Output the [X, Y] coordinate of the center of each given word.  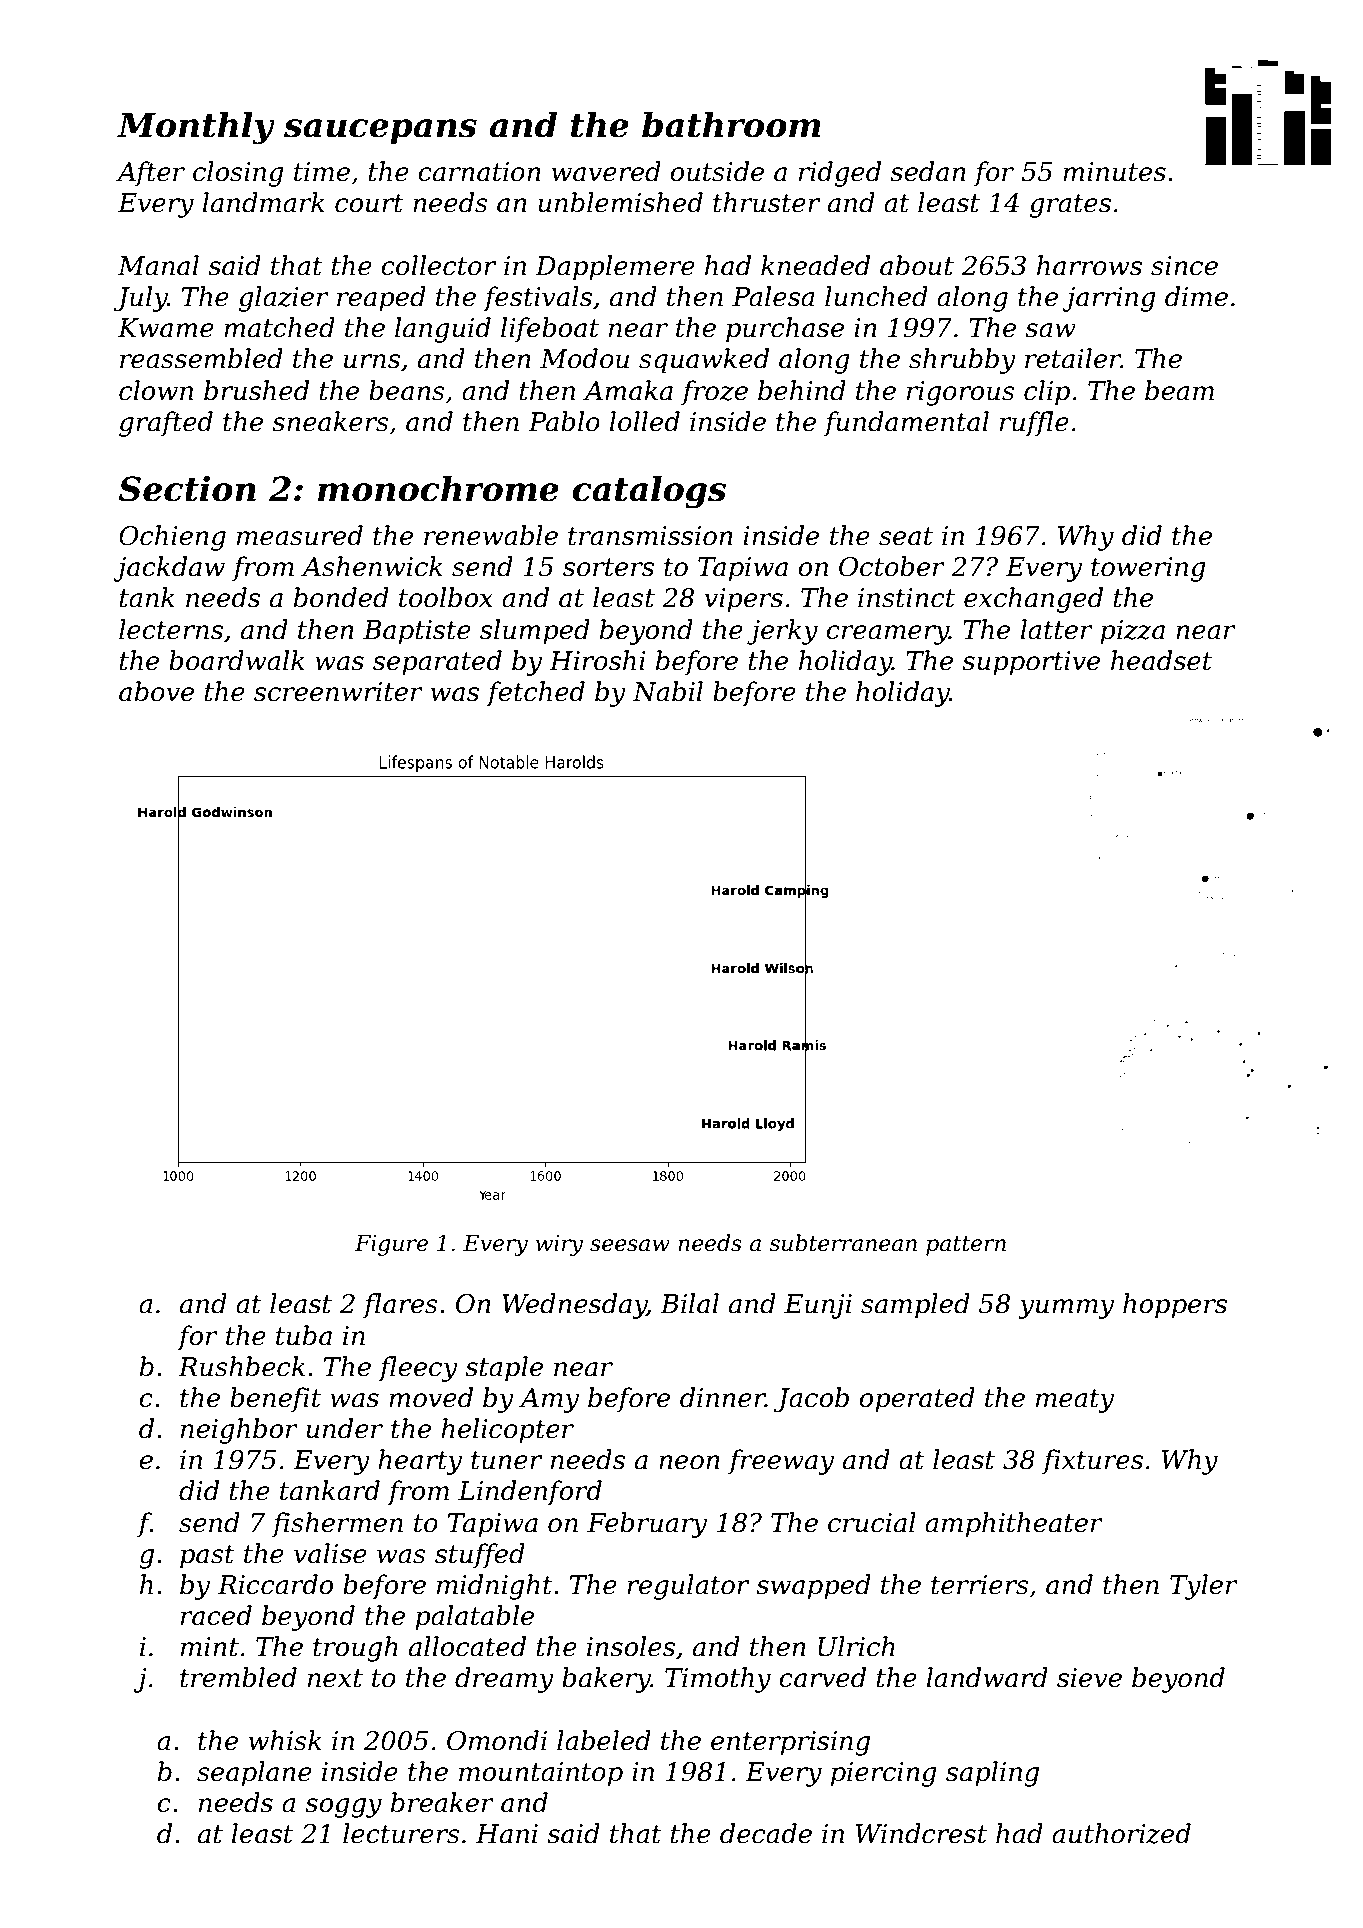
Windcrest [921, 1833]
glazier [284, 299]
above [156, 691]
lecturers [401, 1833]
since [1184, 266]
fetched [535, 694]
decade [766, 1833]
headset [1161, 660]
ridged [840, 174]
